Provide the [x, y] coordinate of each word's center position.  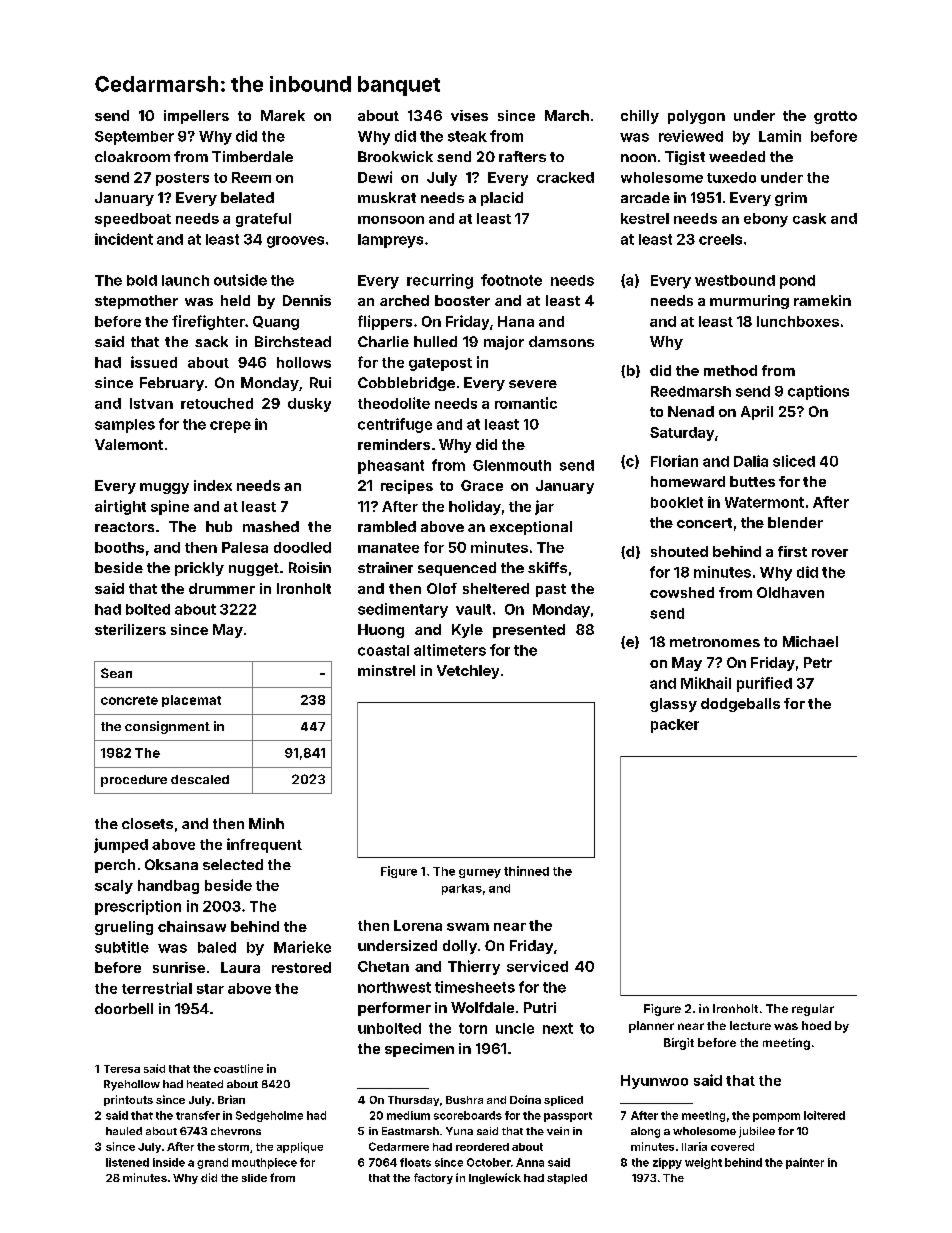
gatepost [440, 364]
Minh [266, 823]
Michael [810, 641]
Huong [381, 631]
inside [169, 1162]
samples [125, 426]
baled [217, 947]
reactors [124, 527]
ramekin [822, 300]
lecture [750, 1025]
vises [469, 115]
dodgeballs [740, 705]
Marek [283, 115]
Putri [540, 1007]
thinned [526, 871]
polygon [696, 117]
